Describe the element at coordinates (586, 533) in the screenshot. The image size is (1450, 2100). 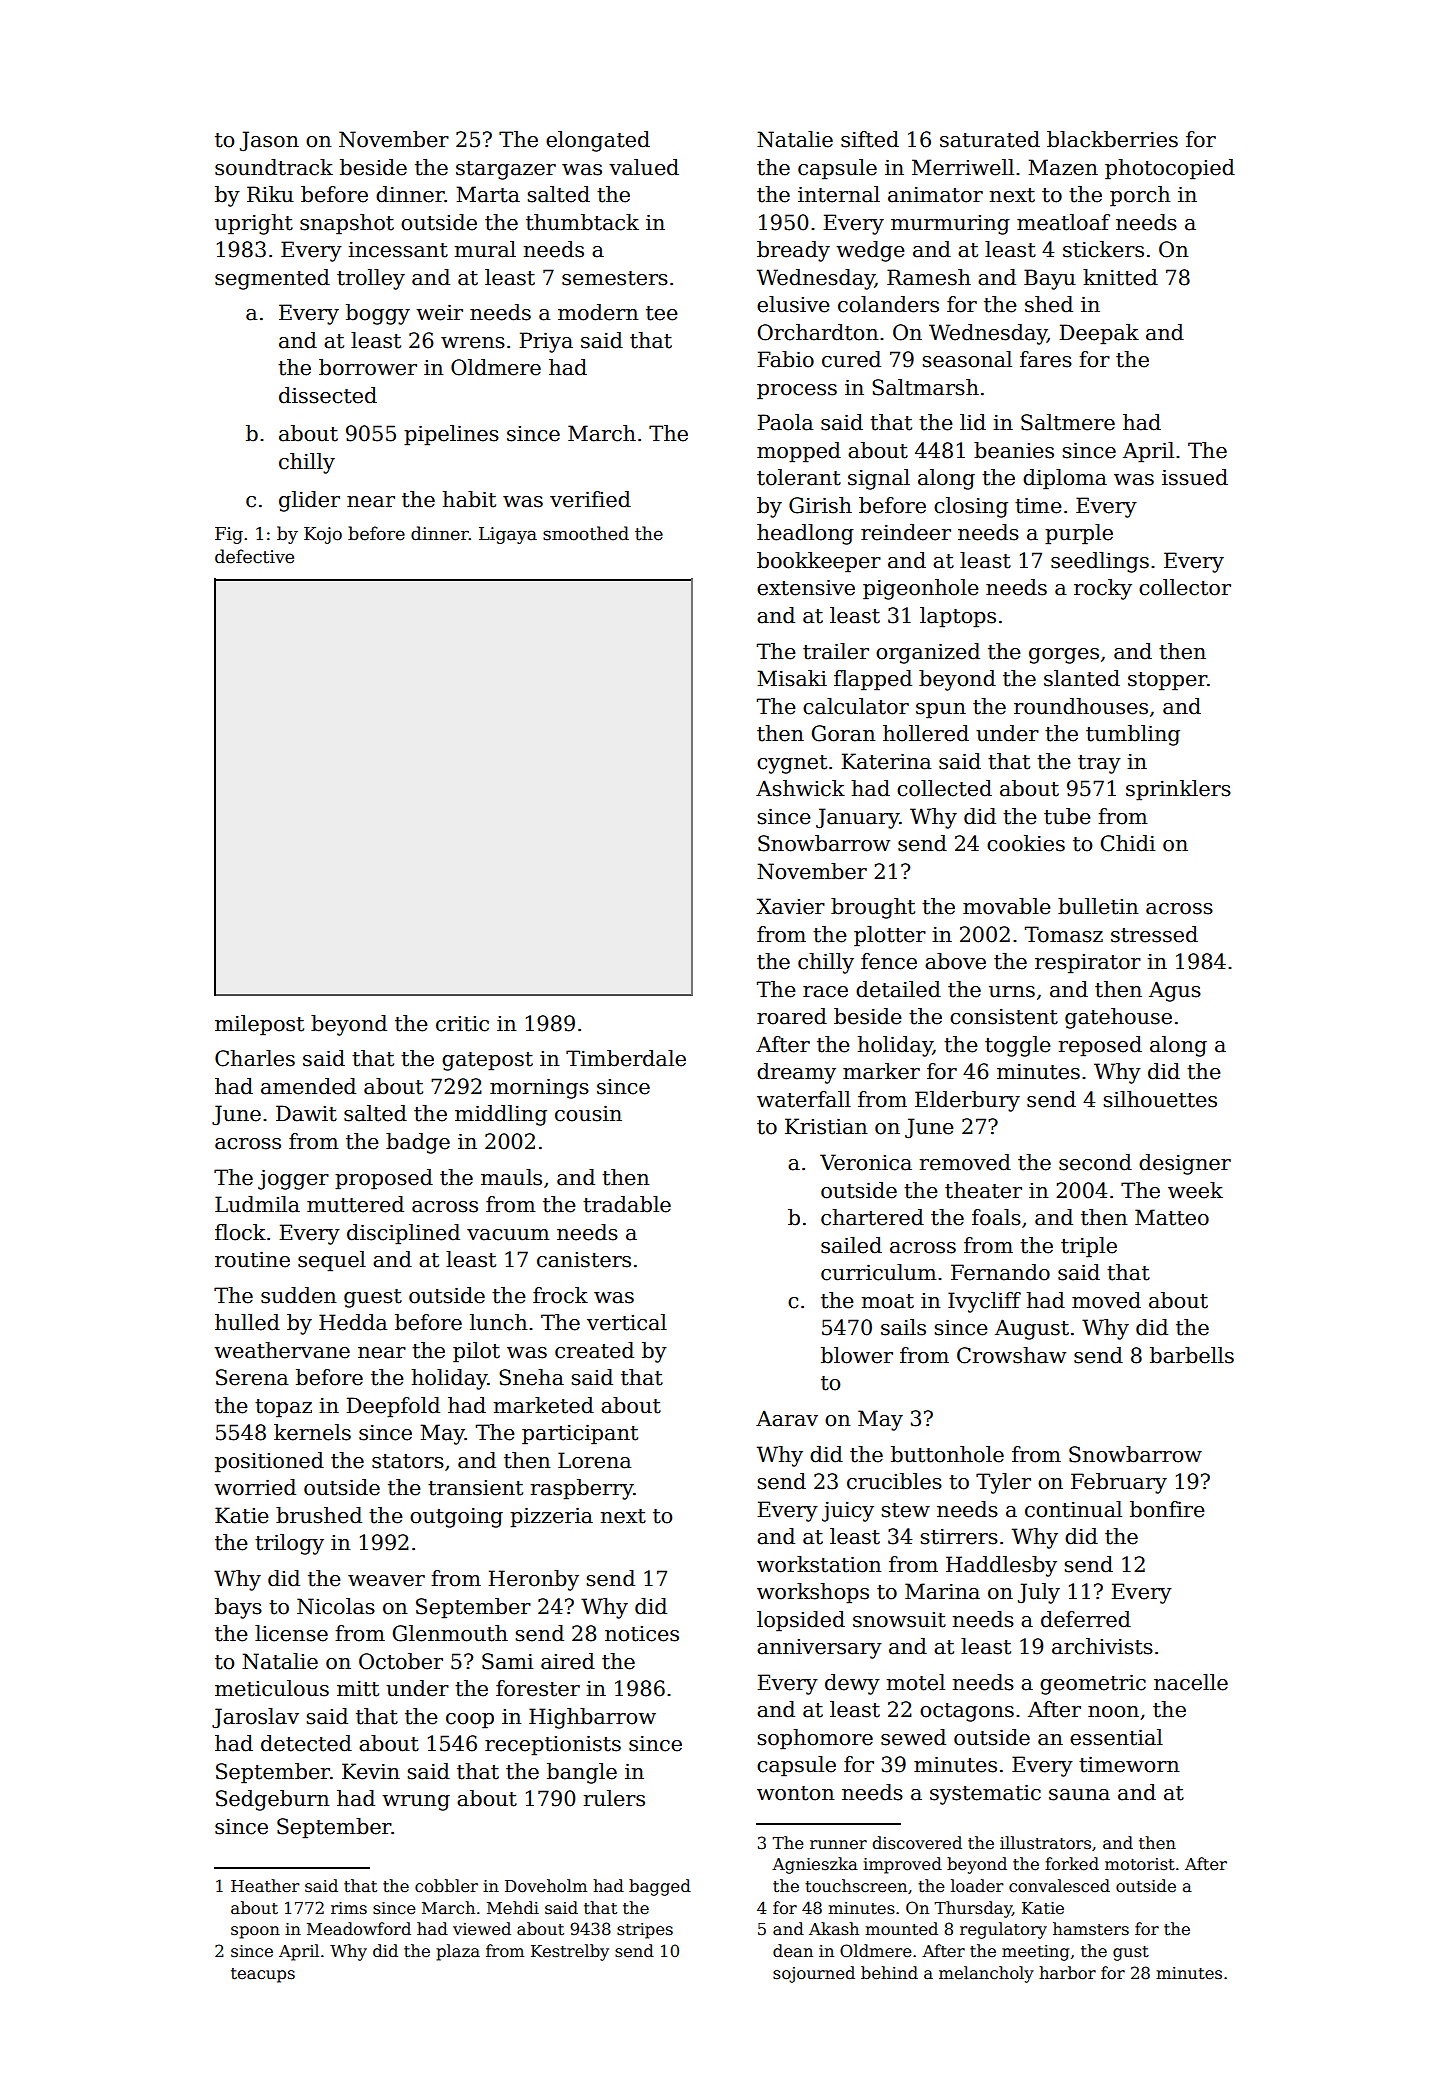
I see `smoothed` at that location.
